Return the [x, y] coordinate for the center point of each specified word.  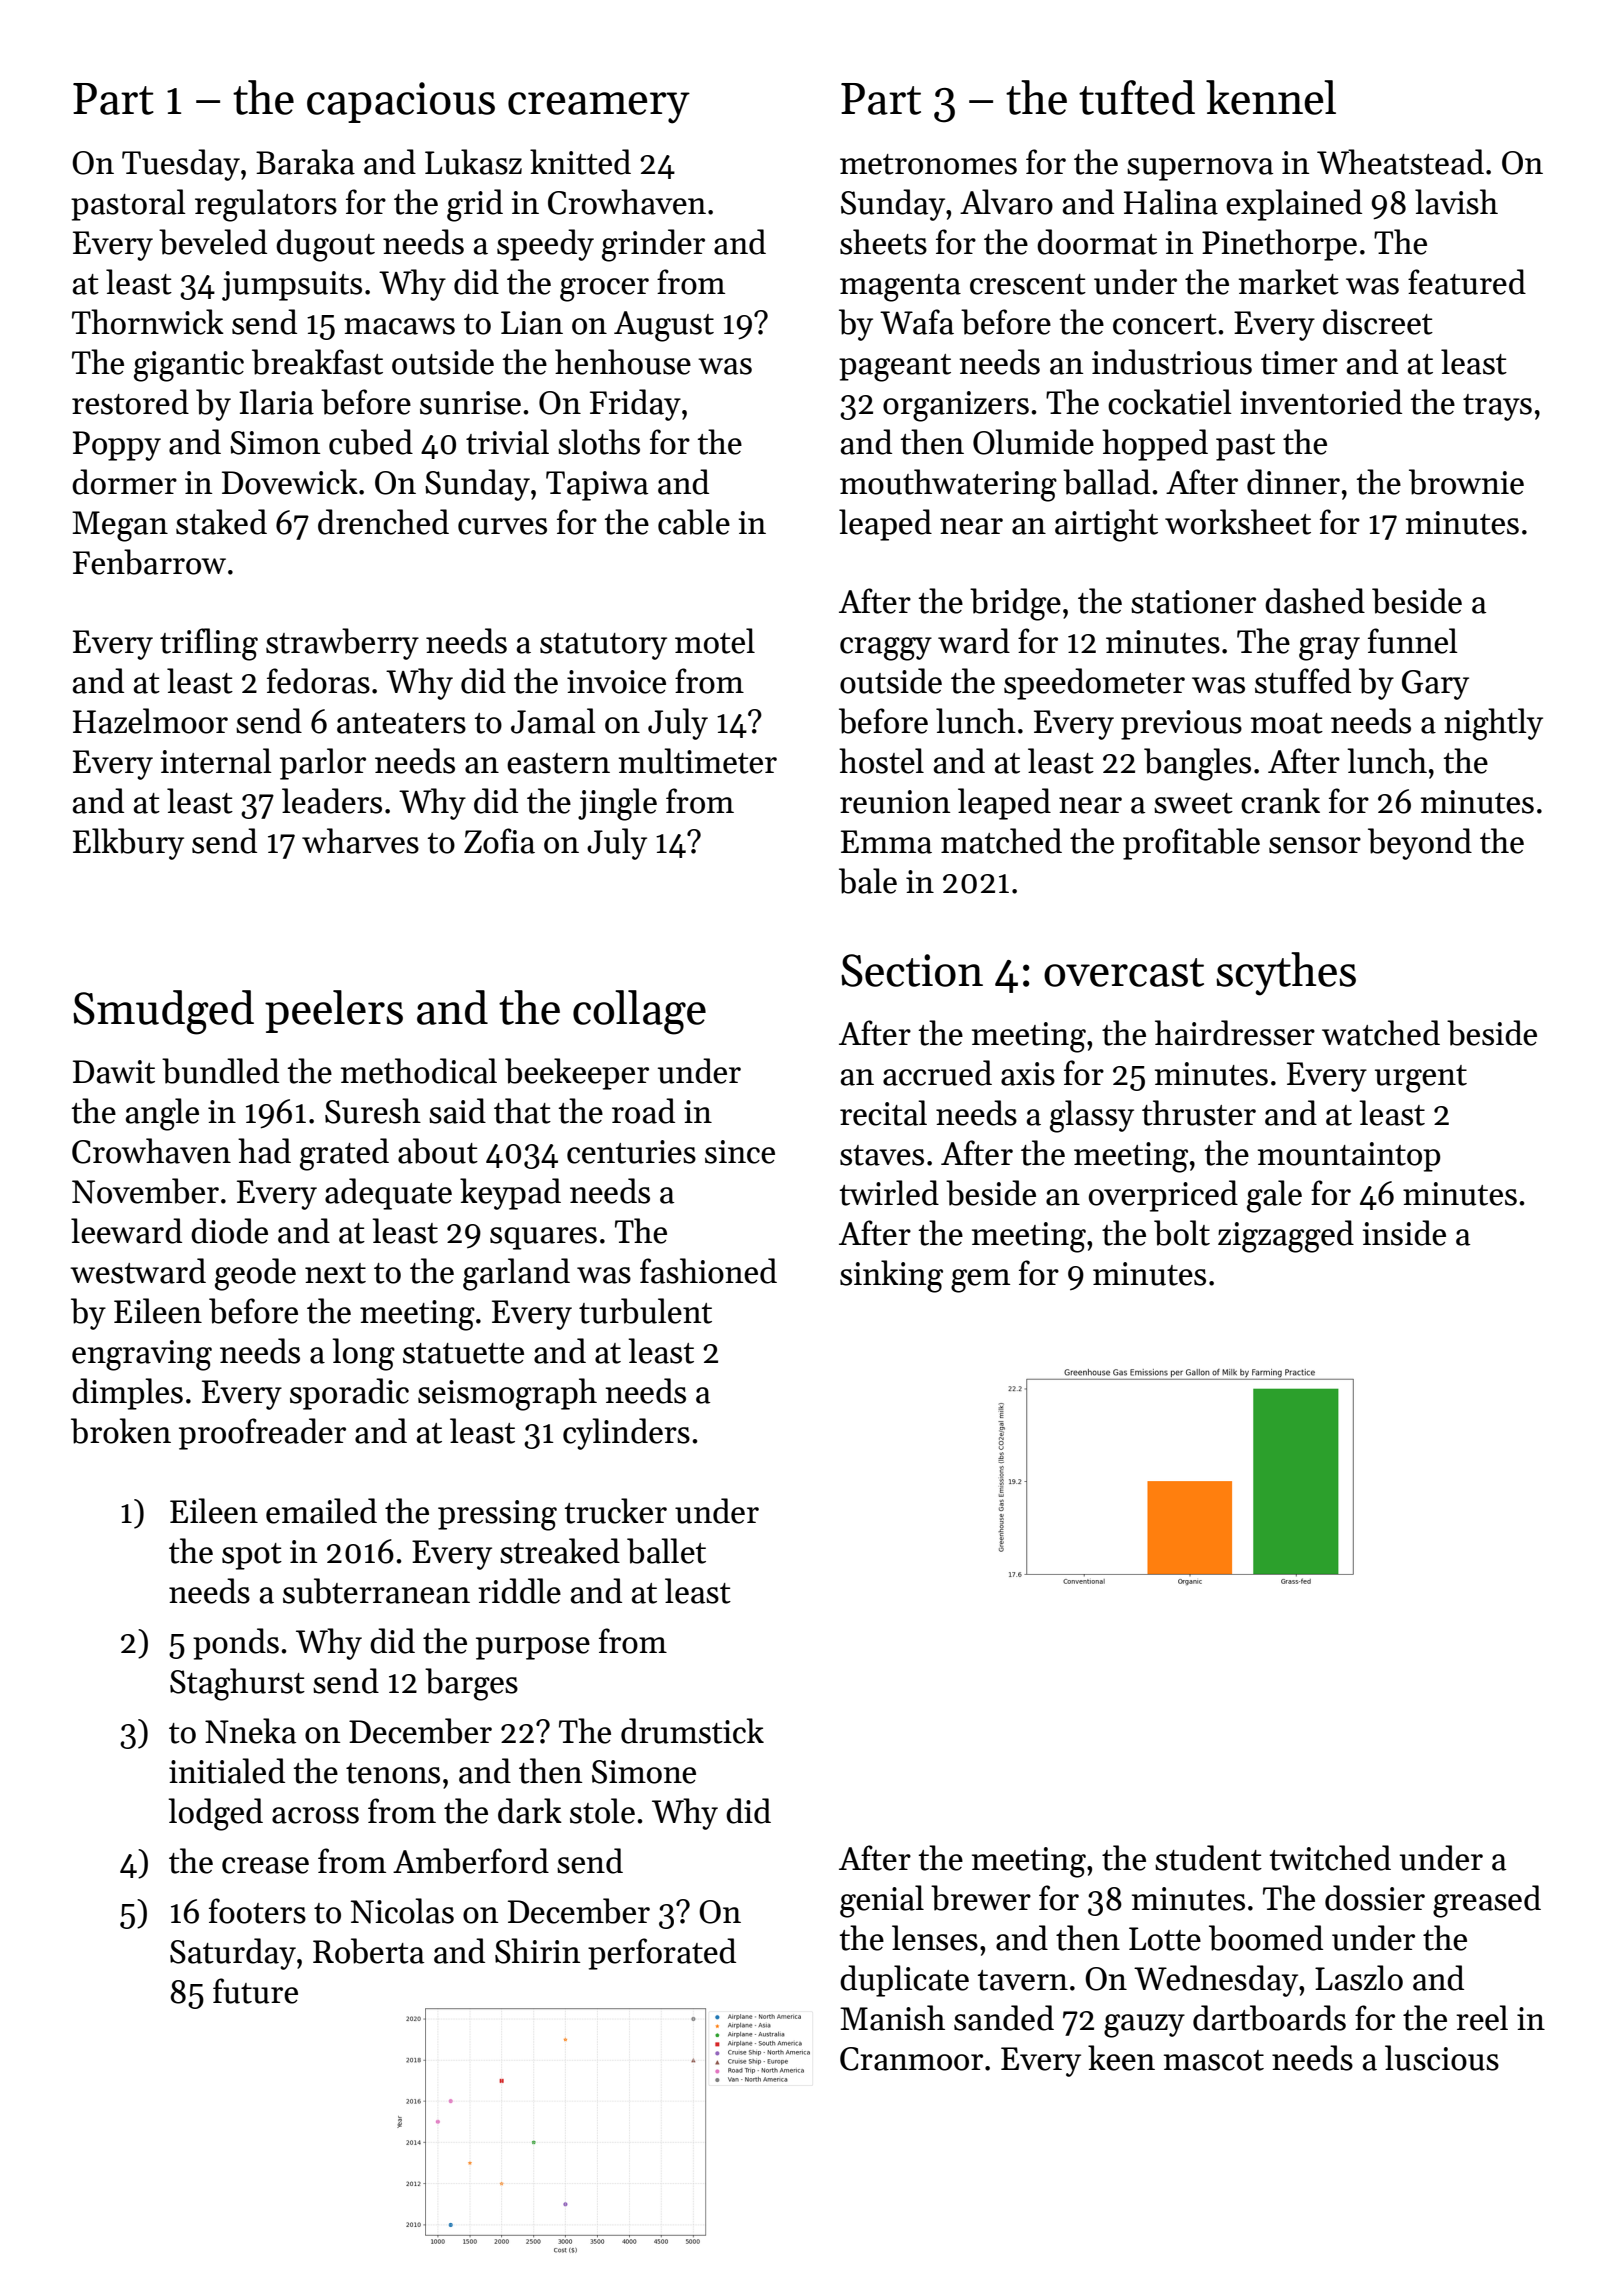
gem [980, 1281]
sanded [1004, 2018]
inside [1404, 1233]
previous [1181, 725]
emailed [321, 1511]
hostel [881, 761]
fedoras [318, 681]
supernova [1200, 169]
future [255, 1991]
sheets [883, 242]
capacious [401, 102]
